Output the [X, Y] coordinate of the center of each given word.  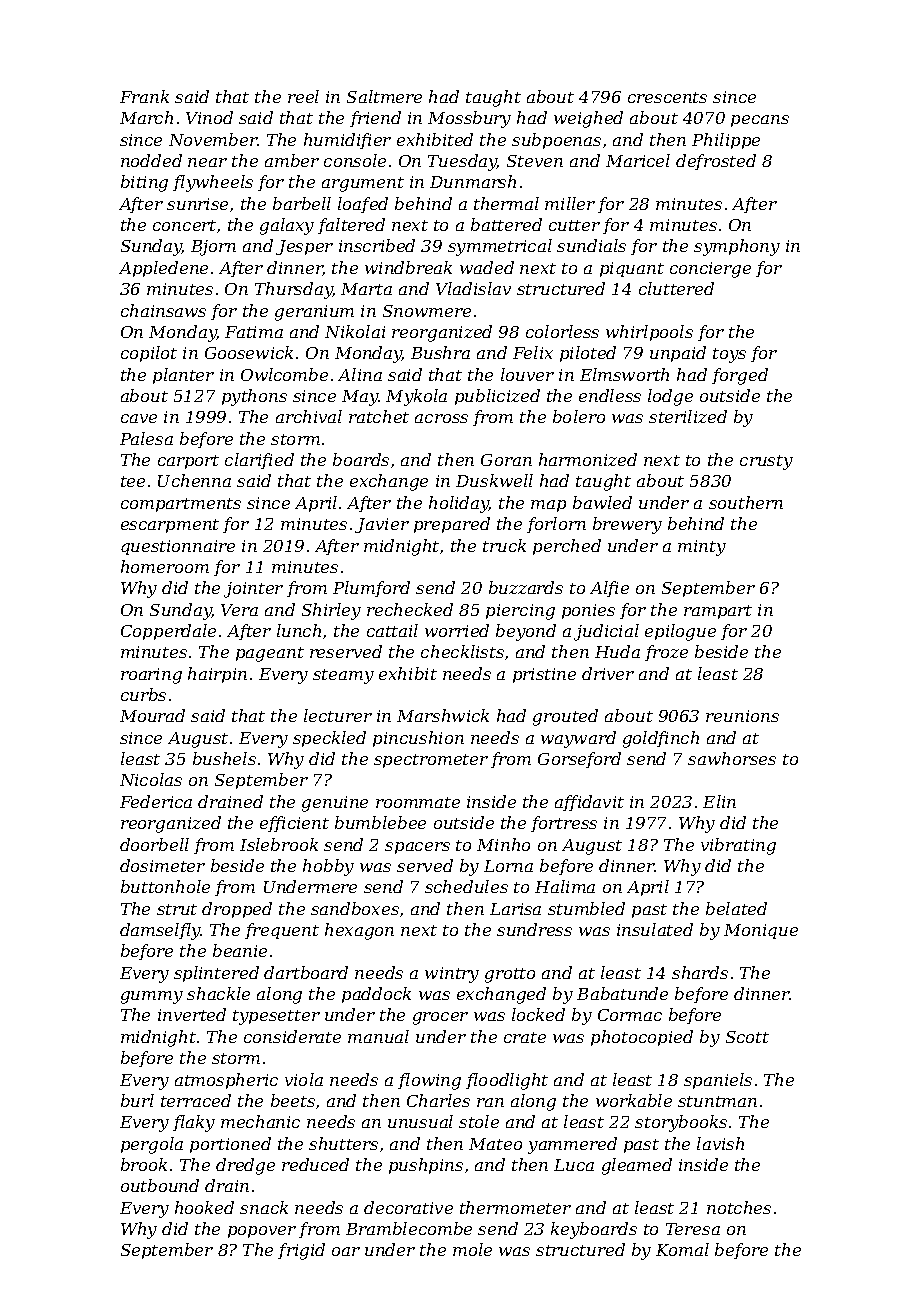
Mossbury [469, 119]
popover [262, 1232]
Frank [144, 96]
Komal [682, 1249]
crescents [667, 97]
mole [472, 1249]
